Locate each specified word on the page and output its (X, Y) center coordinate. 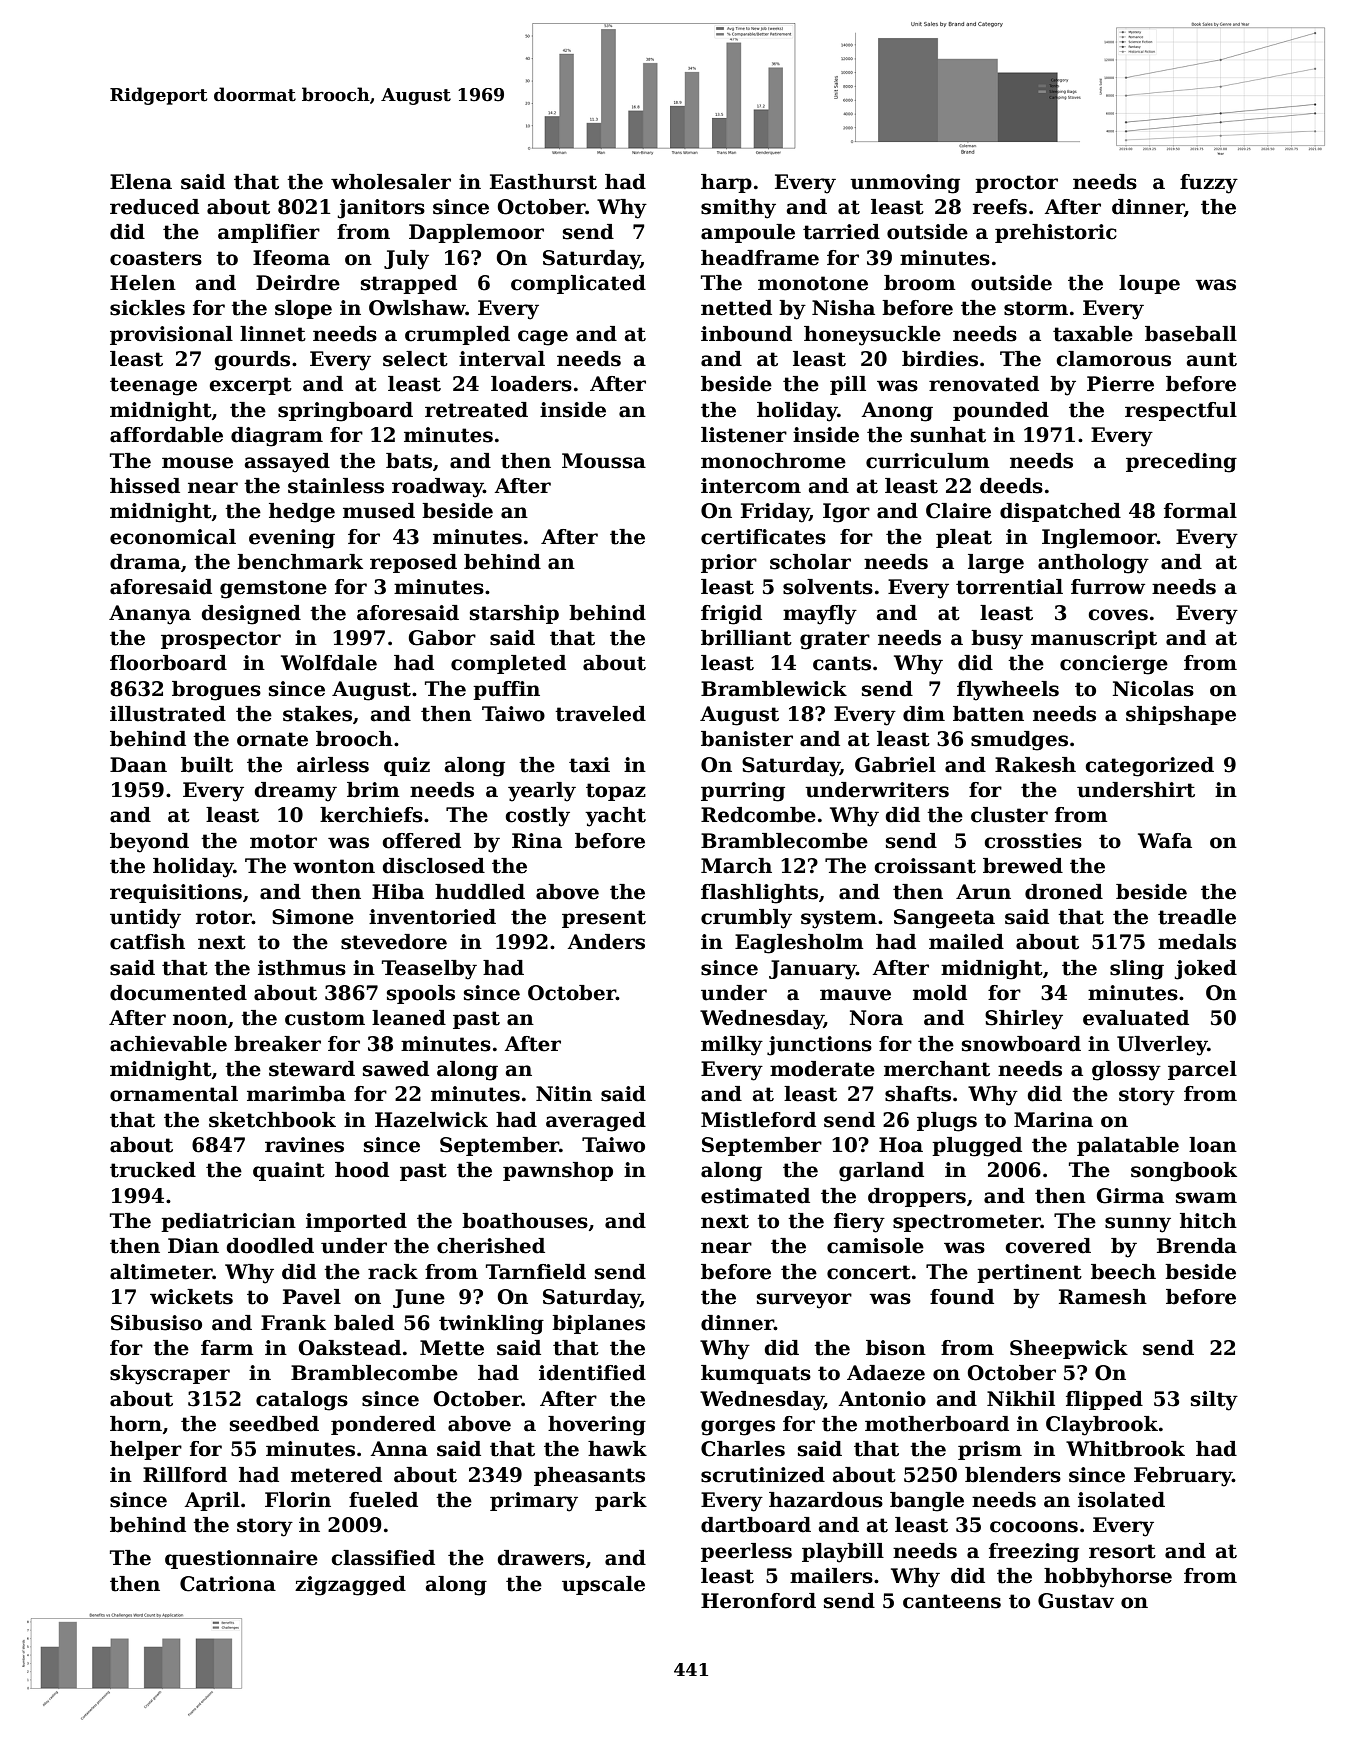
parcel (1202, 1070)
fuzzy (1209, 184)
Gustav (1076, 1601)
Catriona (228, 1584)
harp (726, 183)
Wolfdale (329, 663)
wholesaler (391, 182)
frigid (731, 615)
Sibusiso (156, 1323)
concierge (1114, 665)
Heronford (758, 1601)
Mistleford (758, 1120)
